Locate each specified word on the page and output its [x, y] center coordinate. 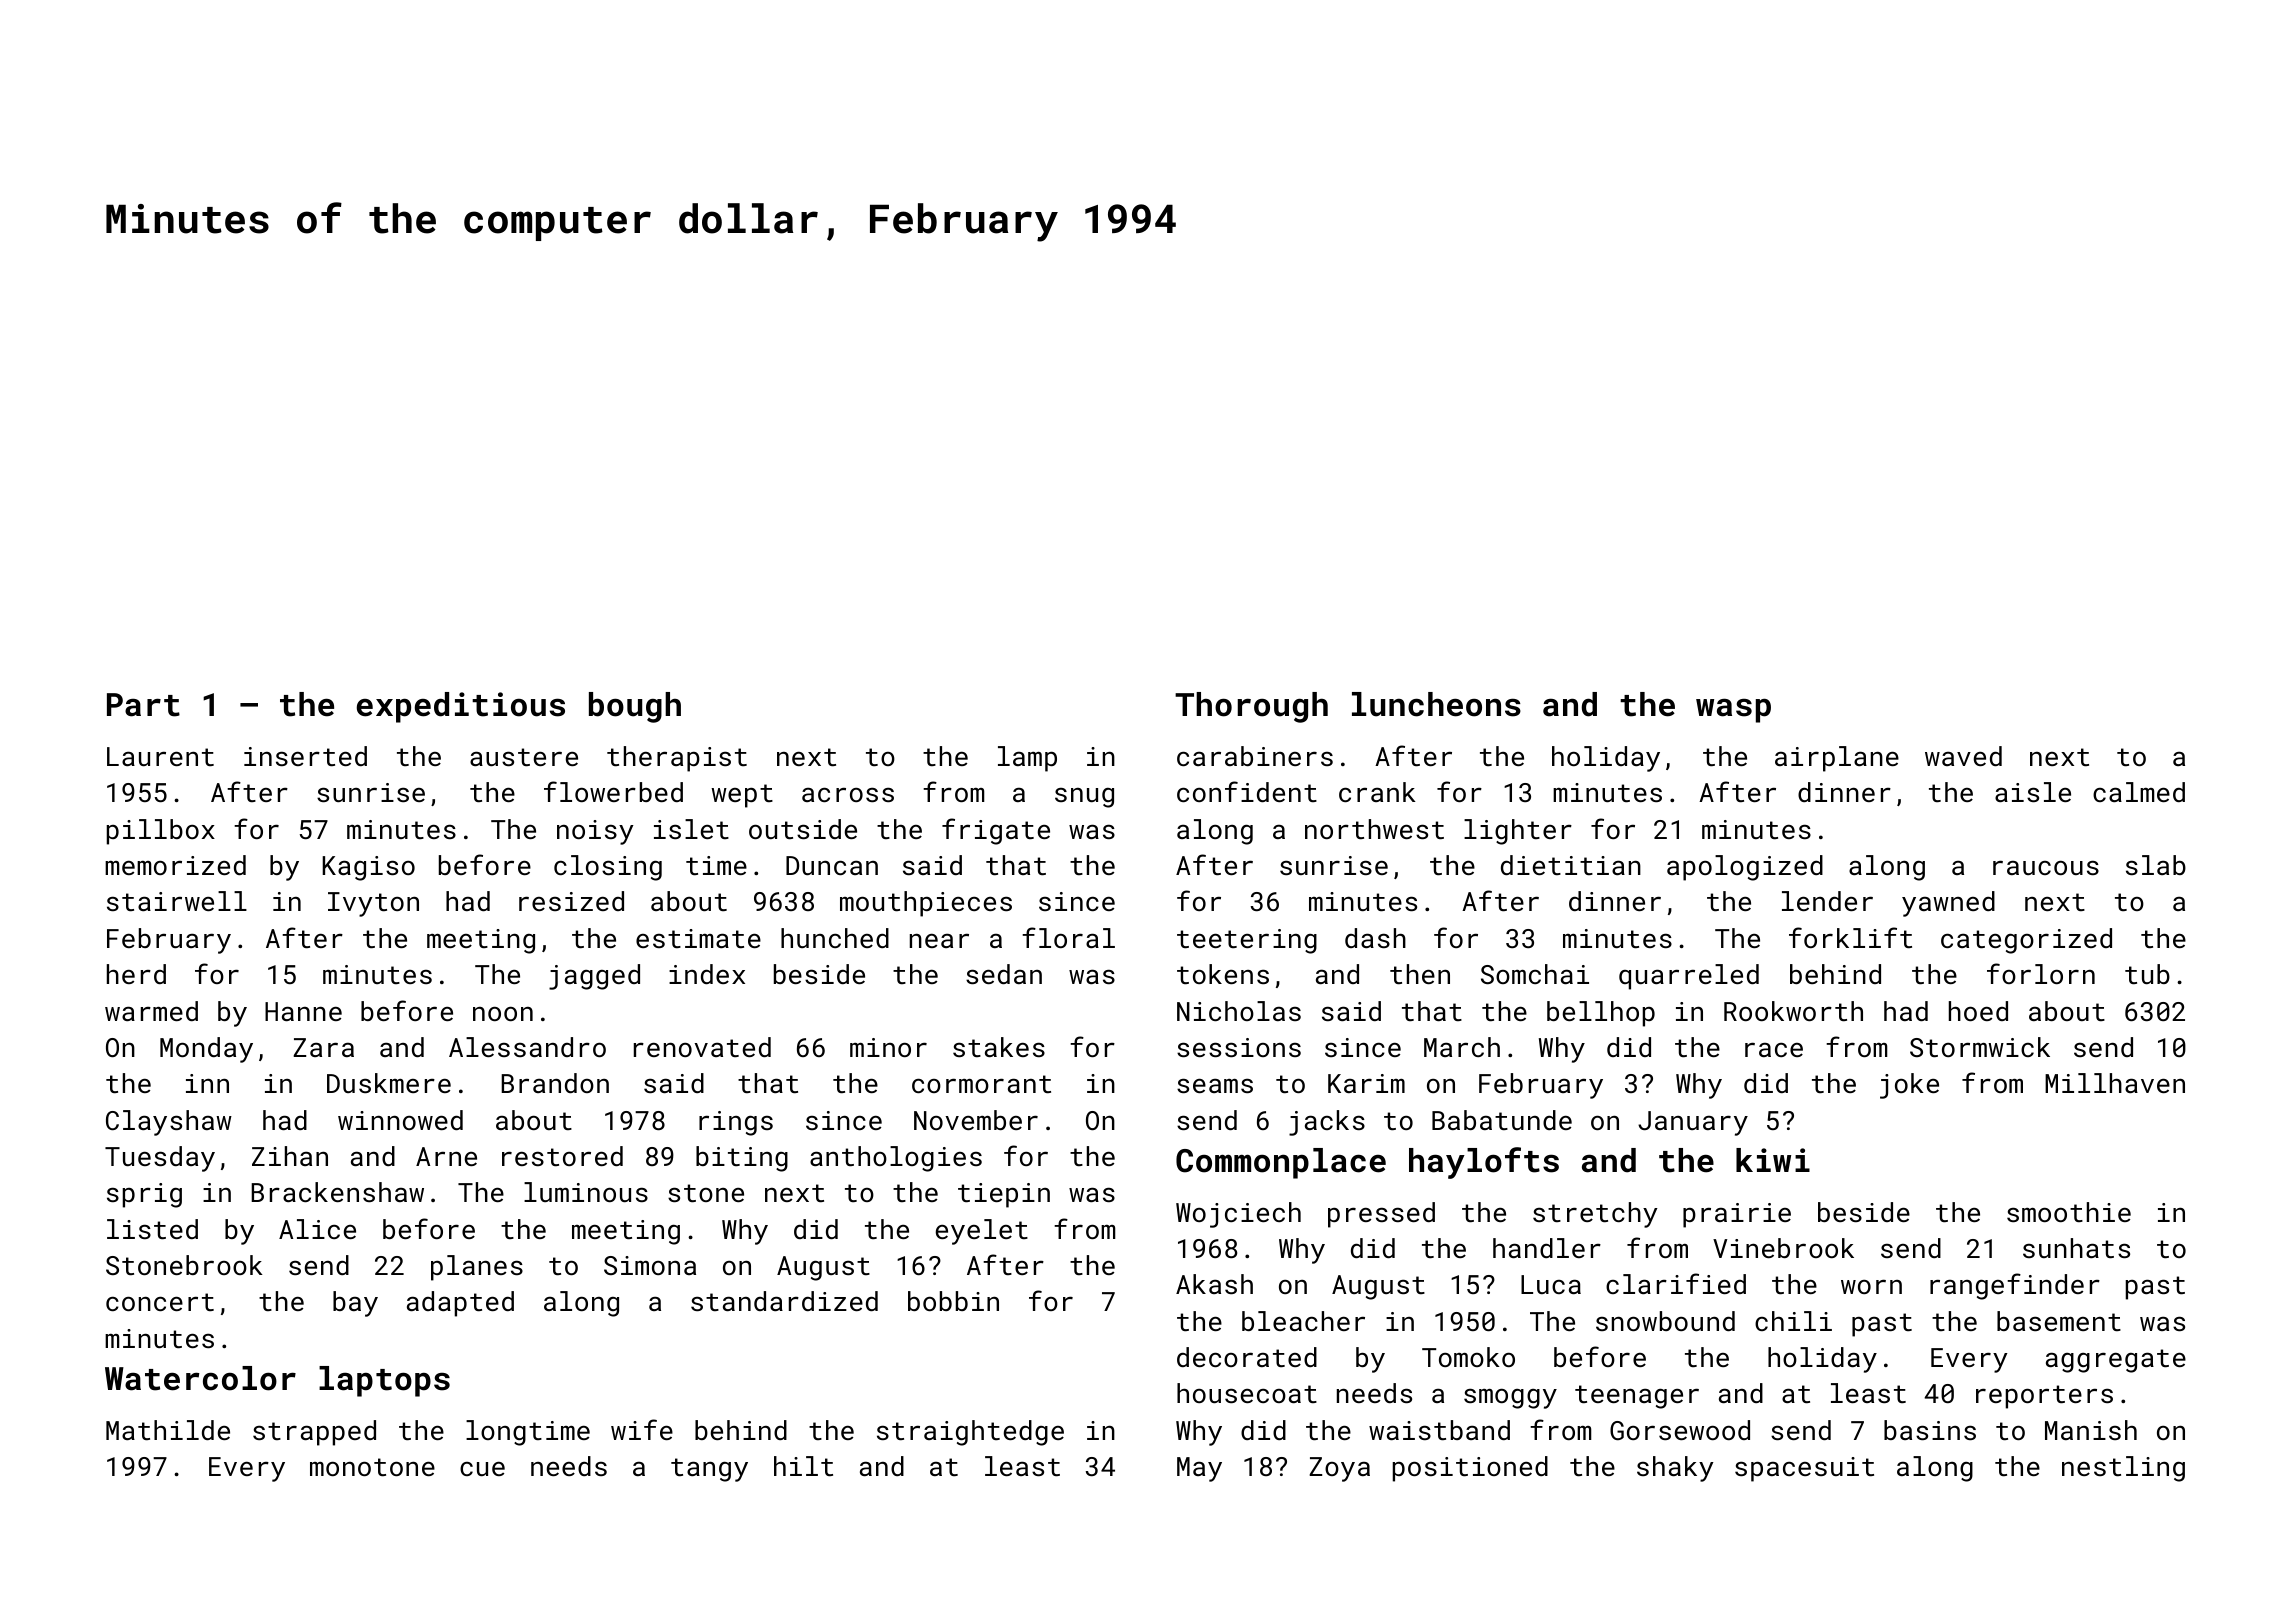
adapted [460, 1304]
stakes [999, 1047]
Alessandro [527, 1047]
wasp [1733, 710]
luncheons [1436, 704]
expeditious [461, 707]
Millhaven [2115, 1083]
